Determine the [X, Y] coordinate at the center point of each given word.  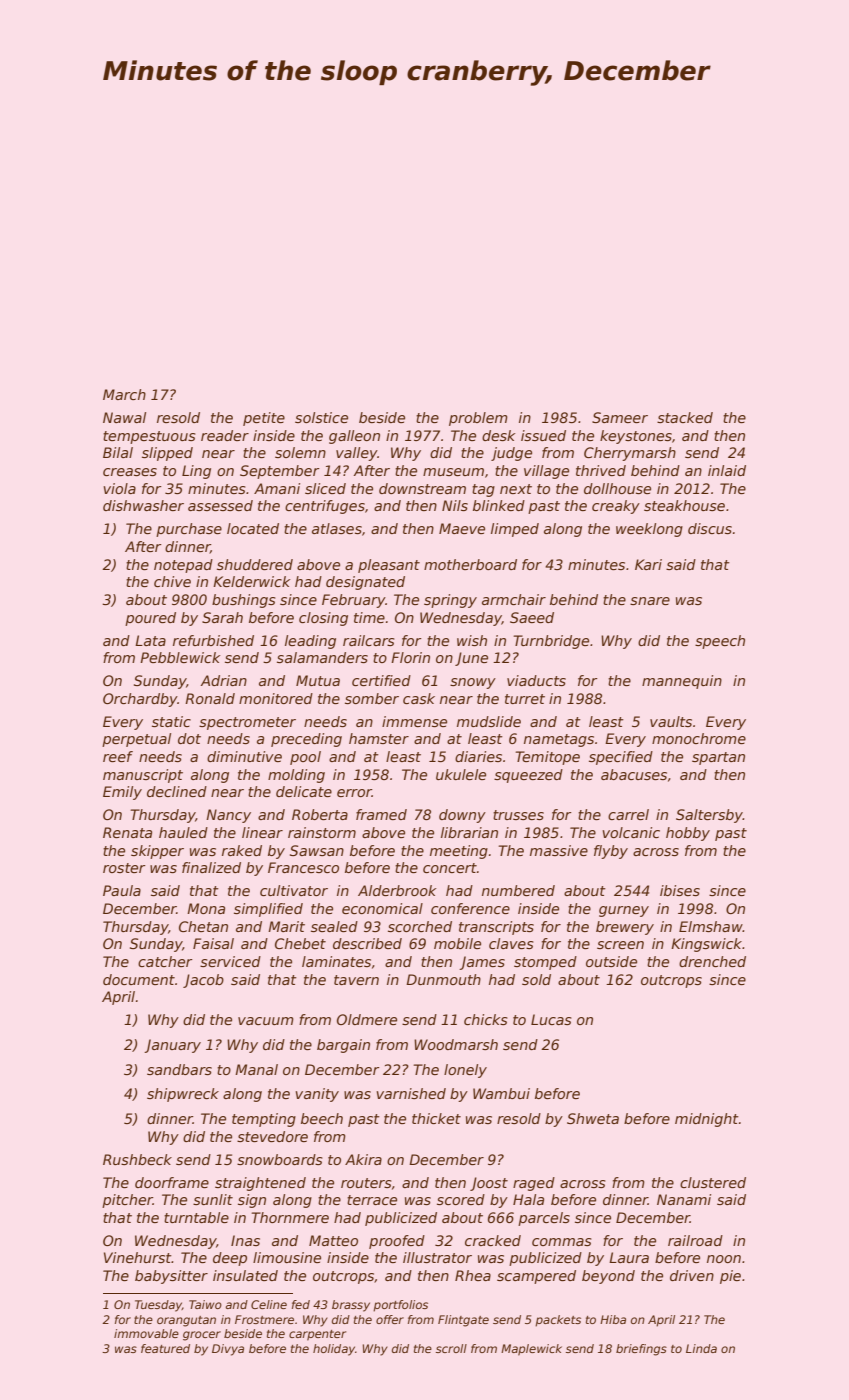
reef [118, 756]
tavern [356, 980]
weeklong [649, 530]
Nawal [124, 417]
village [546, 472]
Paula [122, 890]
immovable [146, 1333]
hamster [379, 738]
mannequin [682, 682]
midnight [707, 1120]
